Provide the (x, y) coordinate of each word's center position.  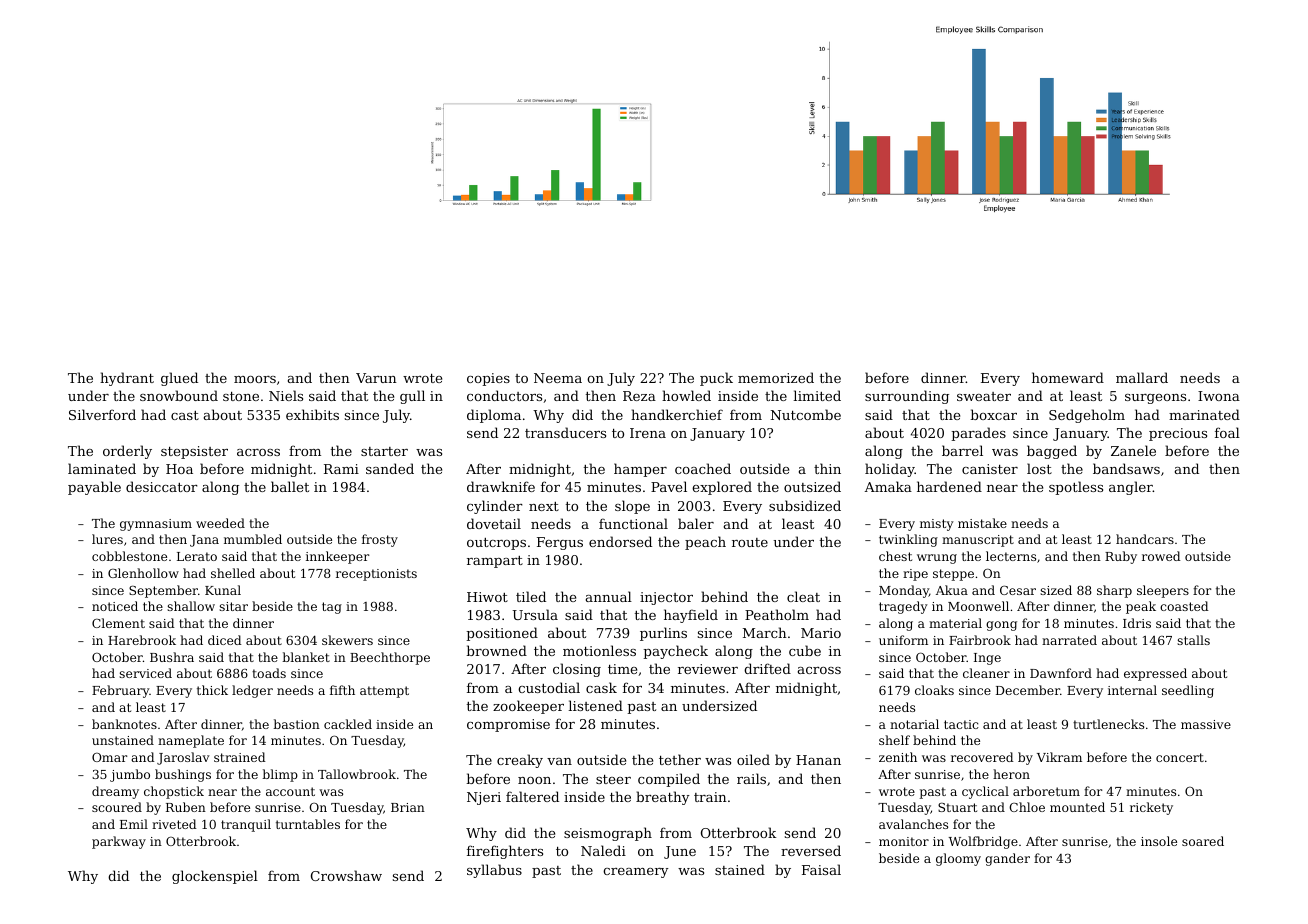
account (290, 791)
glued (179, 379)
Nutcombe (806, 414)
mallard (1142, 377)
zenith (898, 757)
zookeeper (528, 707)
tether (680, 759)
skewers (347, 640)
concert (1180, 757)
